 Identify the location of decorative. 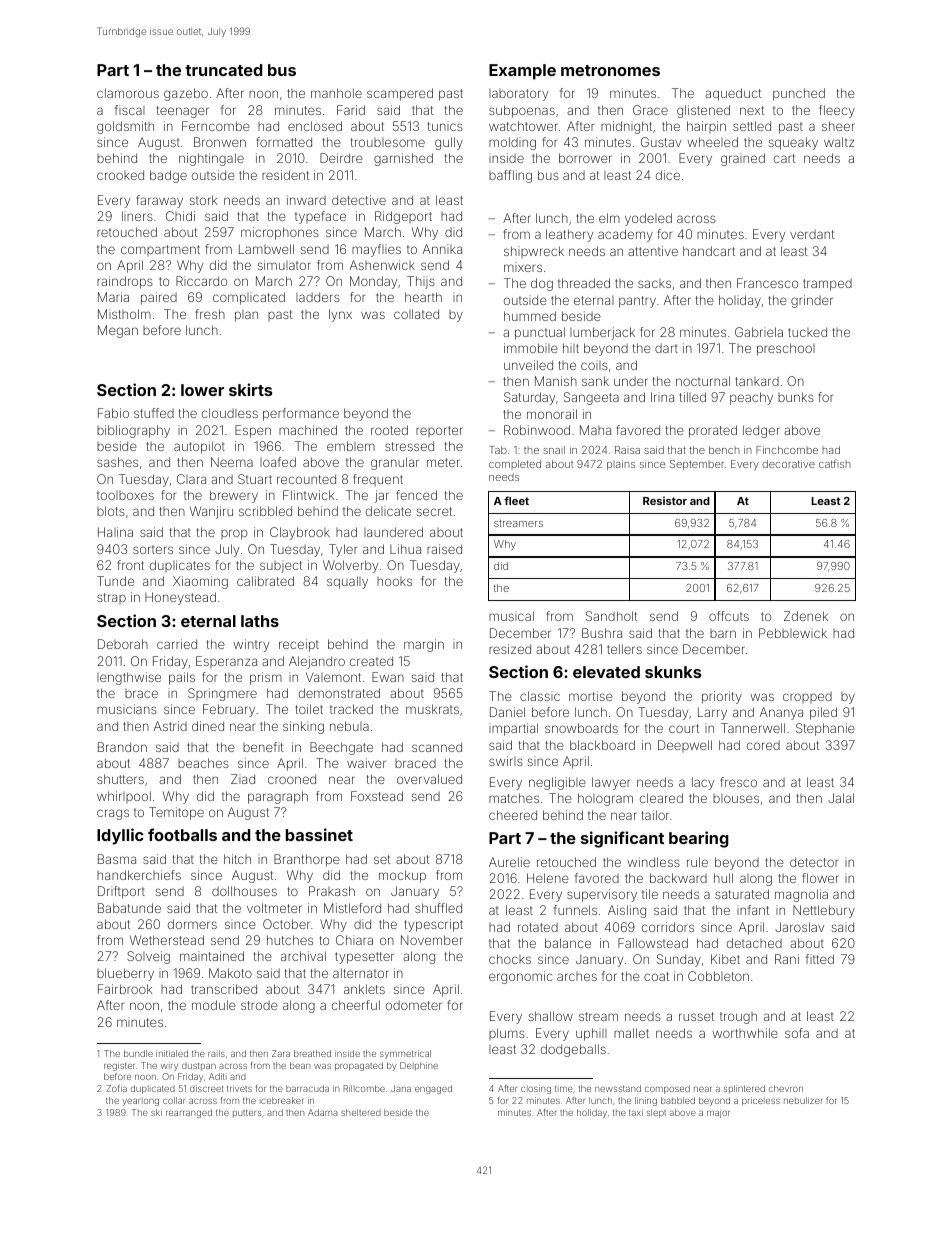
(788, 464).
